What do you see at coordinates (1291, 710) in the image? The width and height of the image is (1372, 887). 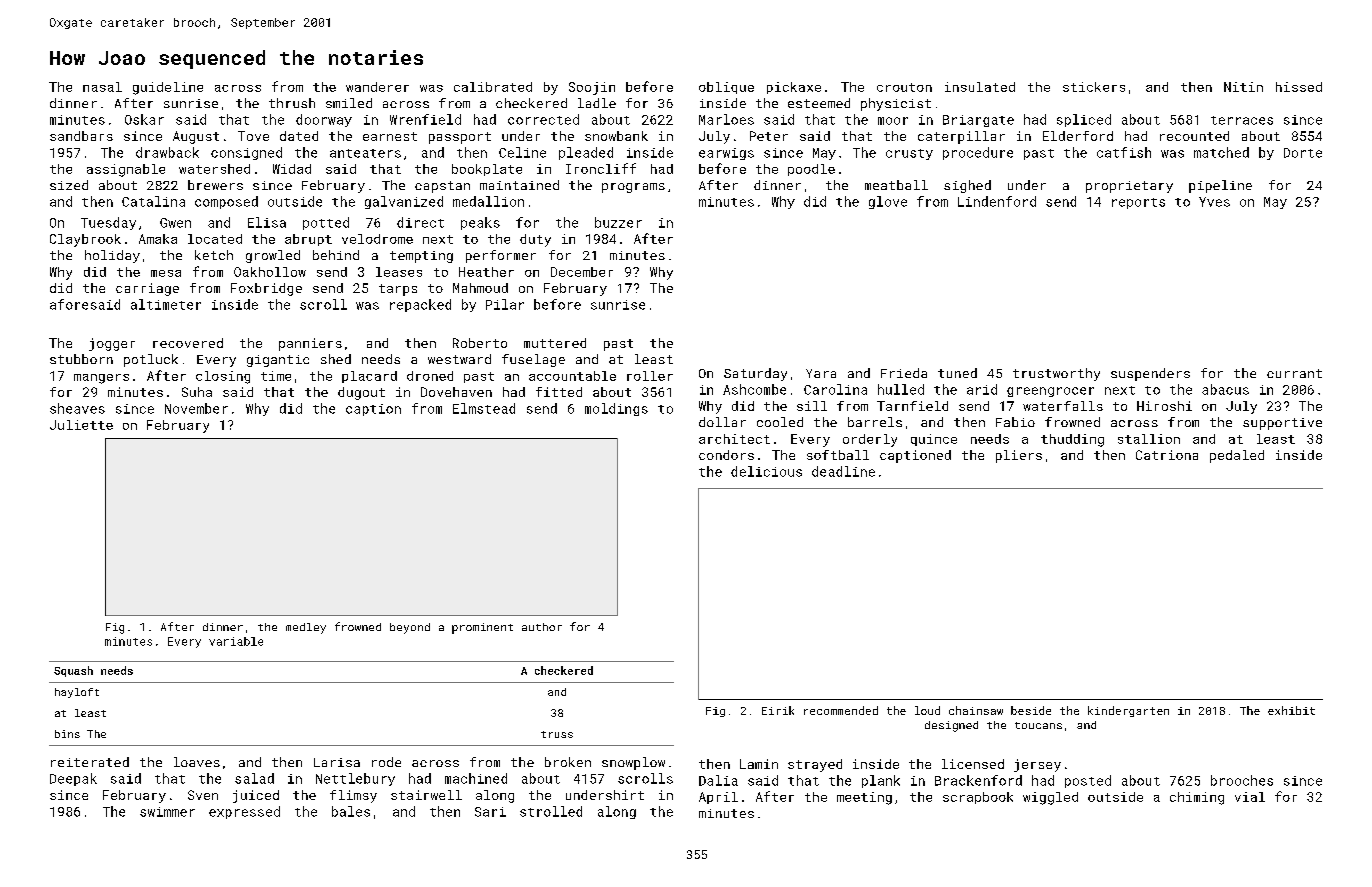 I see `exhibit` at bounding box center [1291, 710].
